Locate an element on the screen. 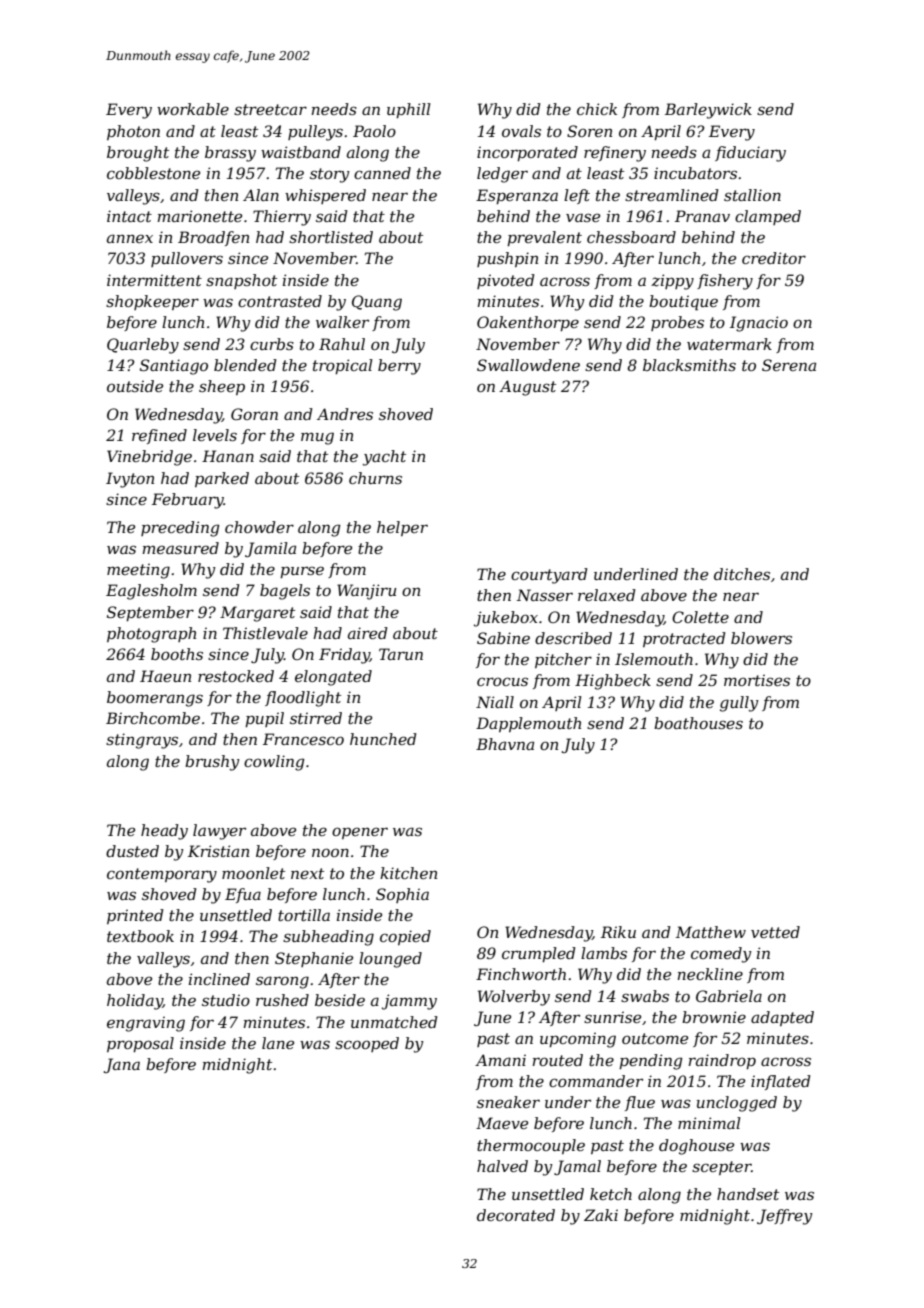  Serena is located at coordinates (789, 365).
